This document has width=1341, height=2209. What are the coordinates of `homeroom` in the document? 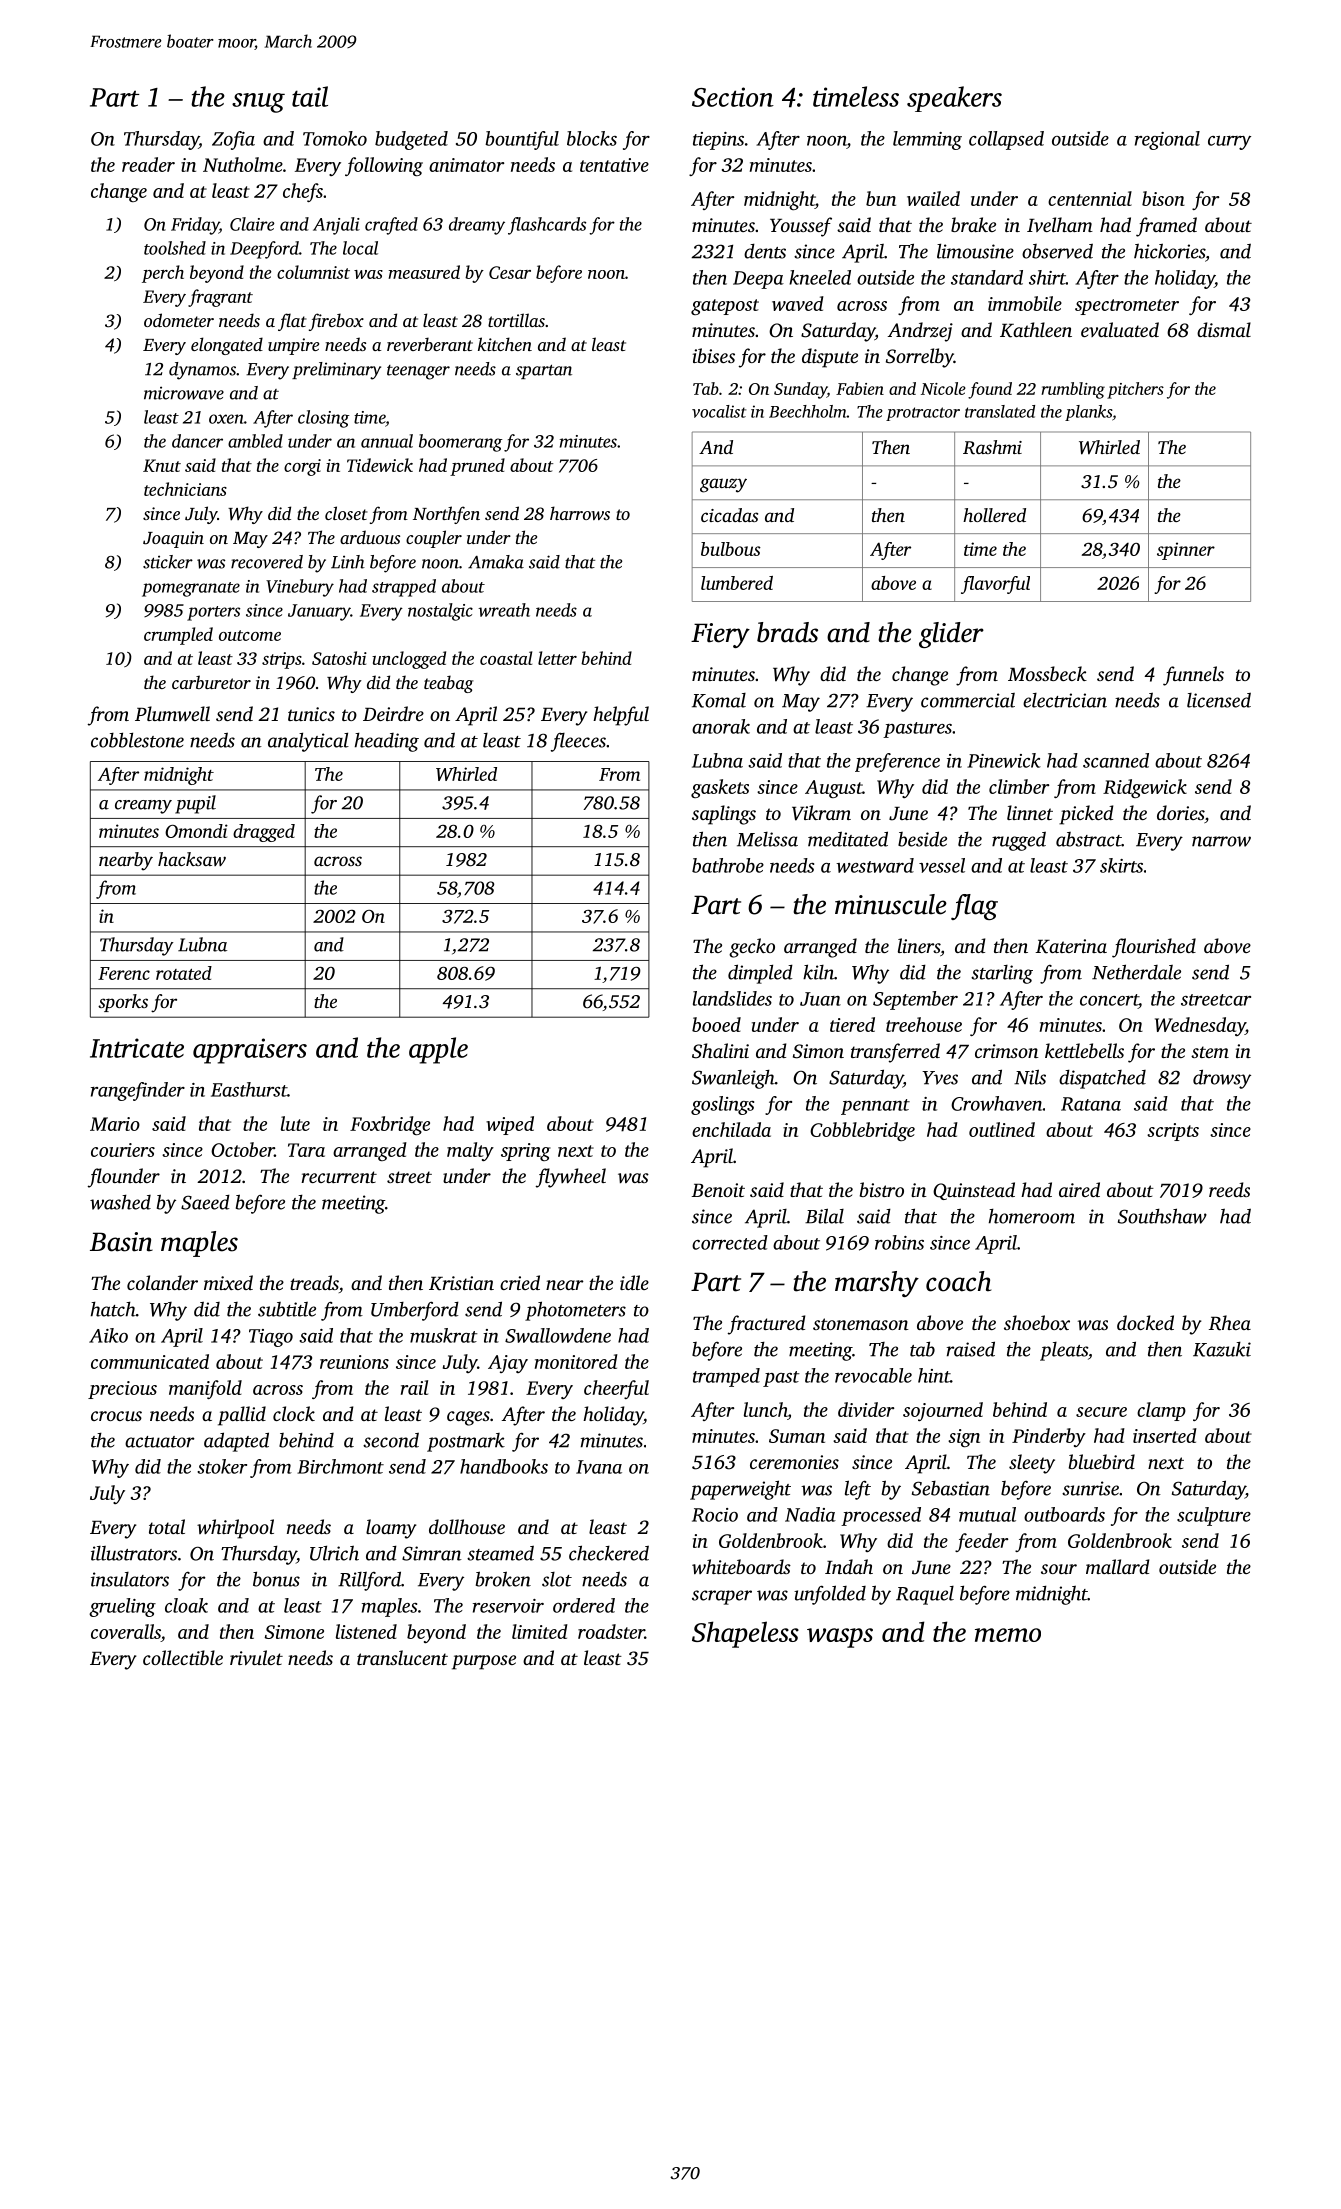 It's located at (1032, 1216).
